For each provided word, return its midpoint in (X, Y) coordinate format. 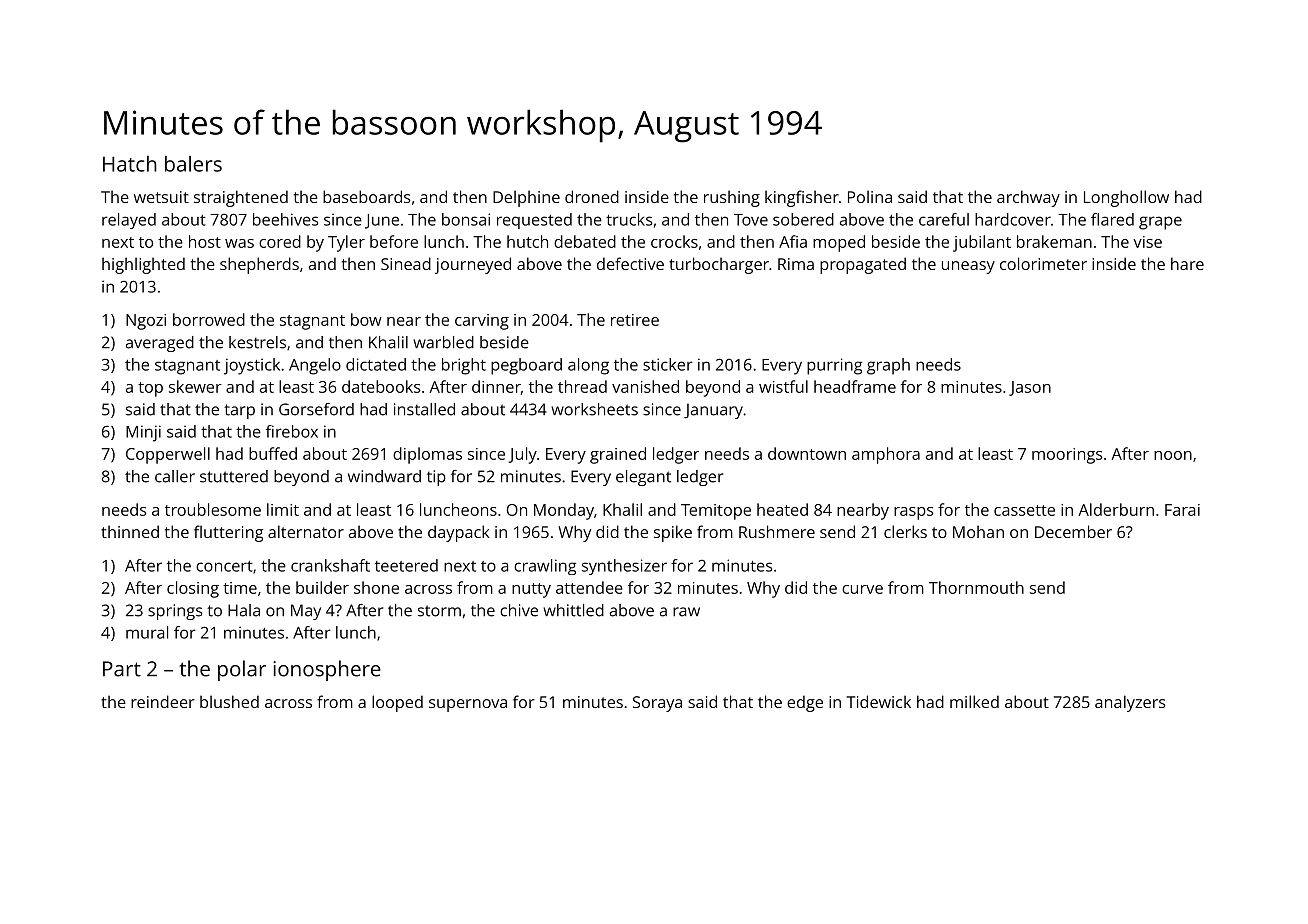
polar (242, 670)
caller (175, 476)
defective (630, 263)
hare (1187, 263)
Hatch (130, 164)
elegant (643, 478)
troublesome (213, 509)
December (1073, 531)
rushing (732, 198)
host (205, 241)
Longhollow (1126, 198)
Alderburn (1116, 509)
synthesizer (624, 567)
